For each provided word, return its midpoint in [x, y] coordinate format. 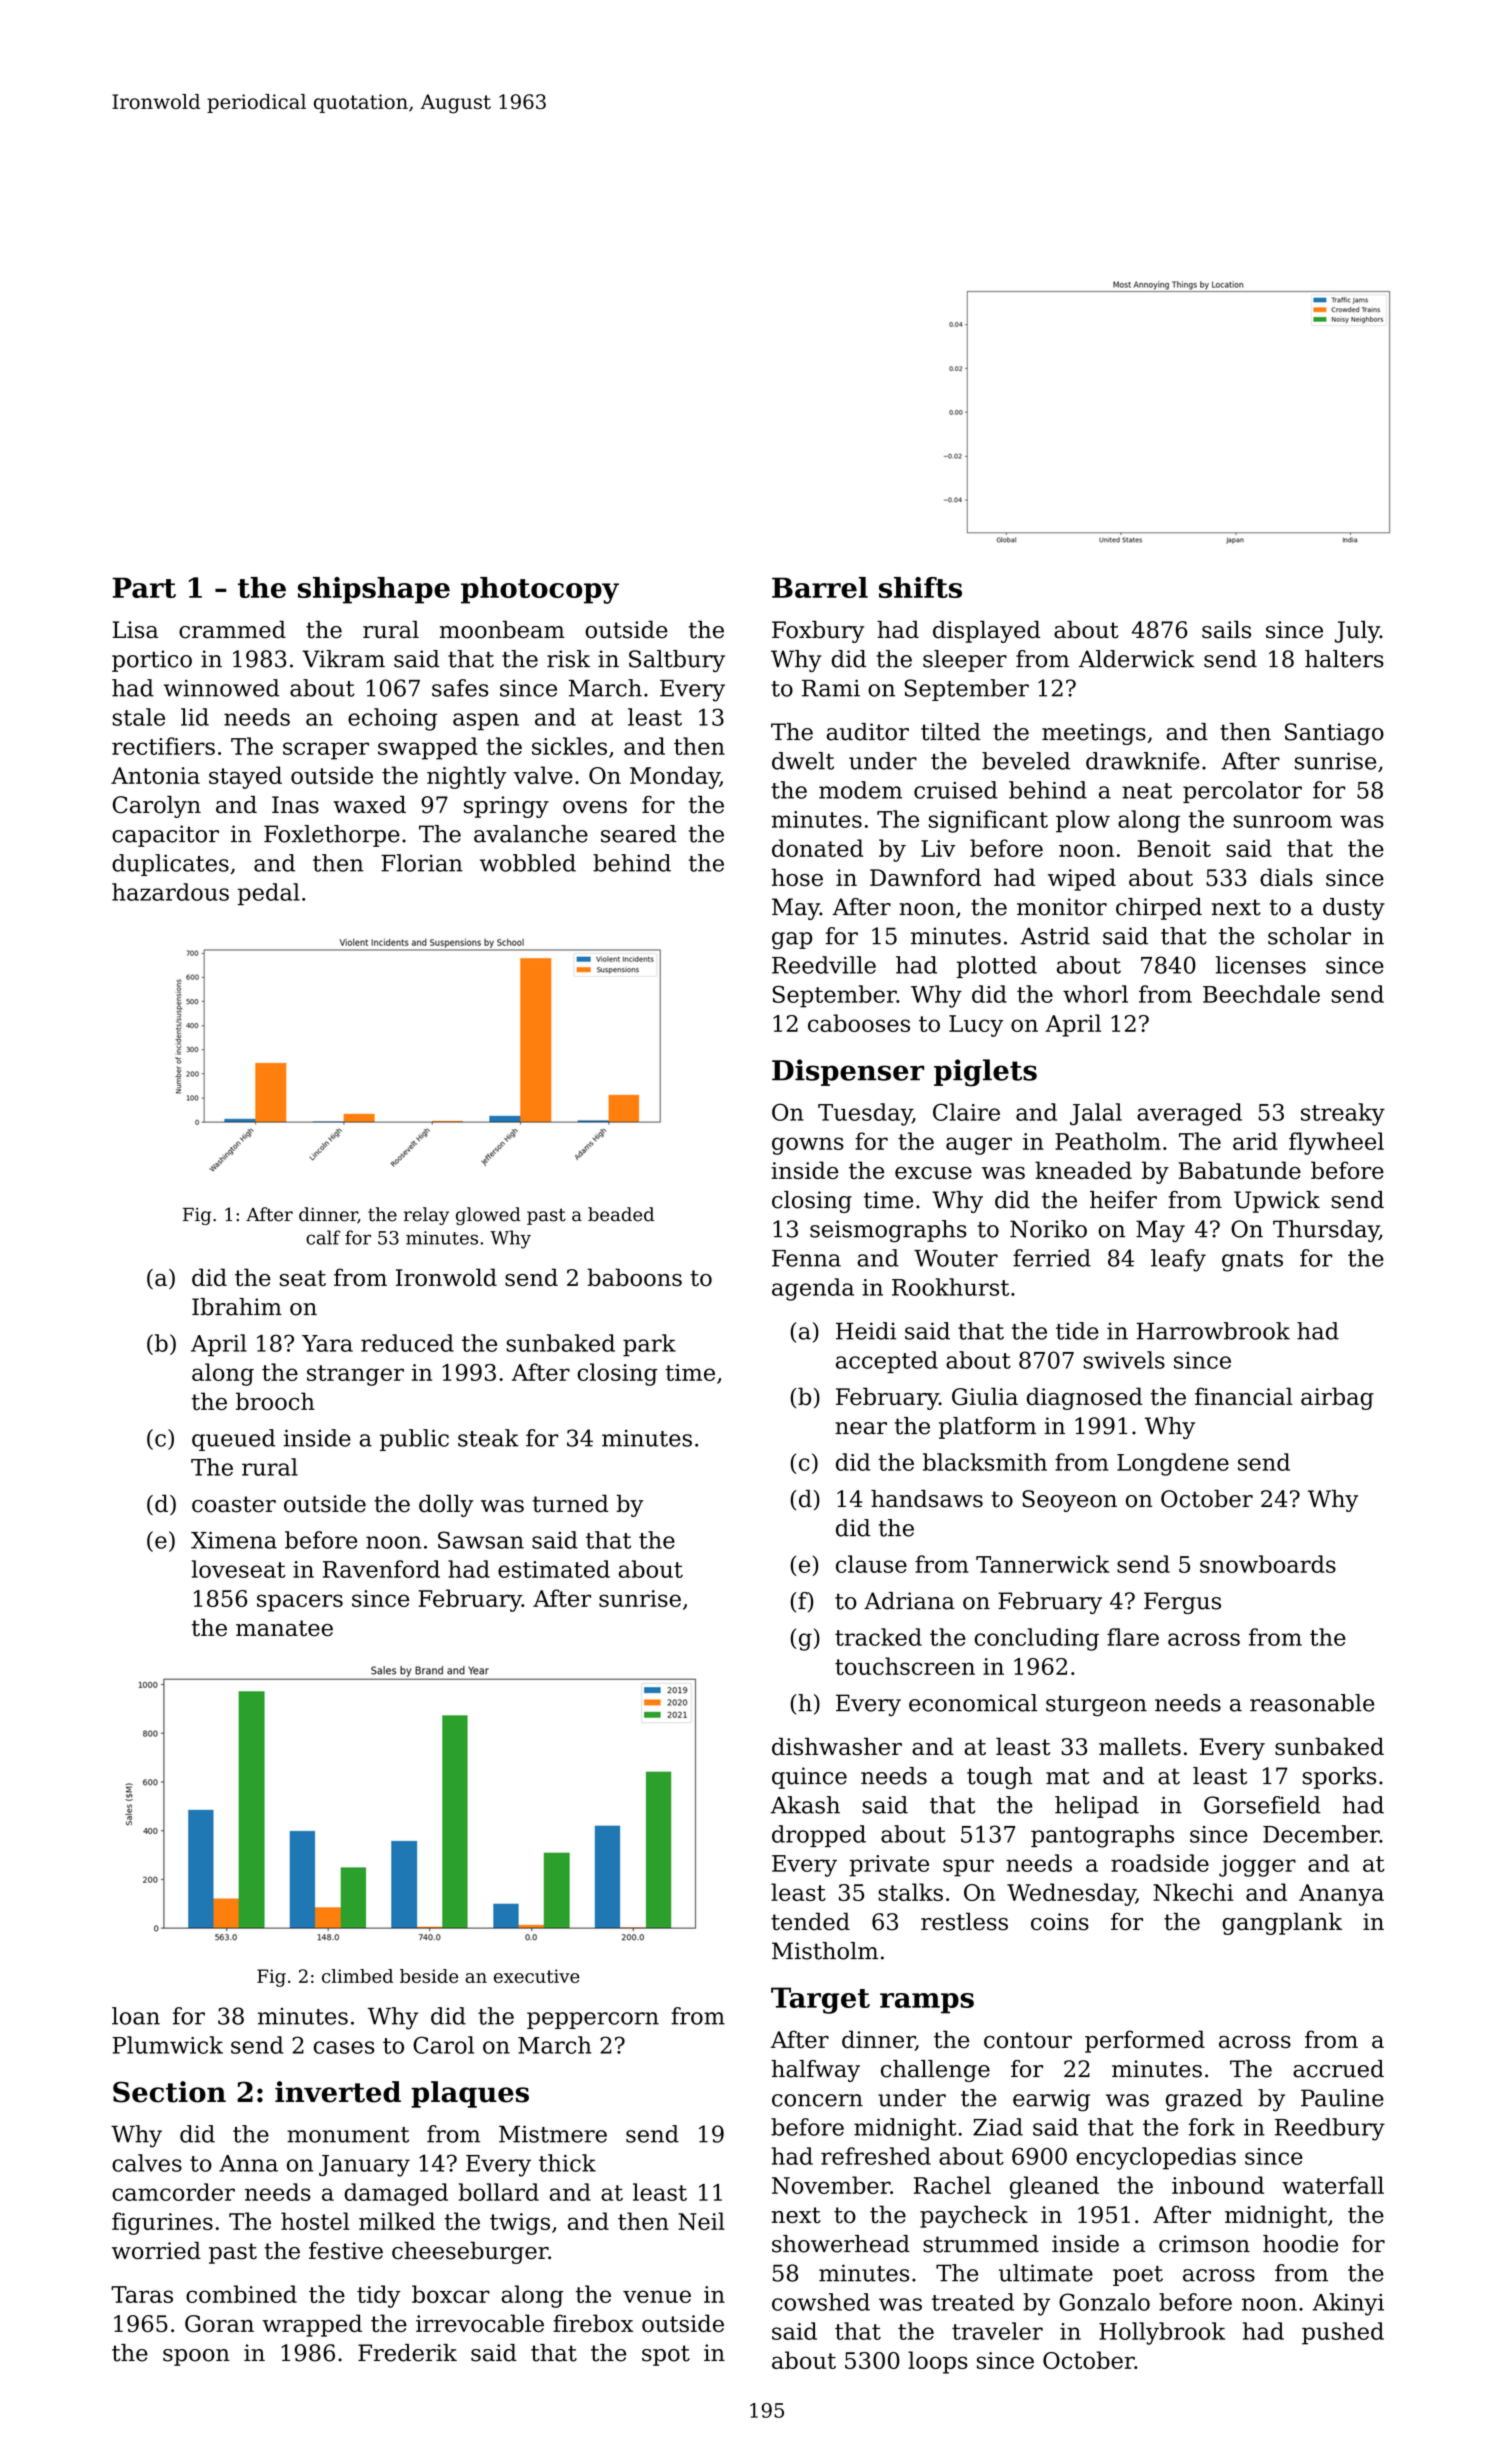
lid [195, 717]
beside [429, 1976]
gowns [808, 1146]
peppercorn [593, 2020]
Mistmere [553, 2134]
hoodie [1300, 2244]
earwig [1051, 2100]
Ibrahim [237, 1307]
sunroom [1283, 821]
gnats [1252, 1261]
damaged [396, 2194]
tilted [951, 732]
